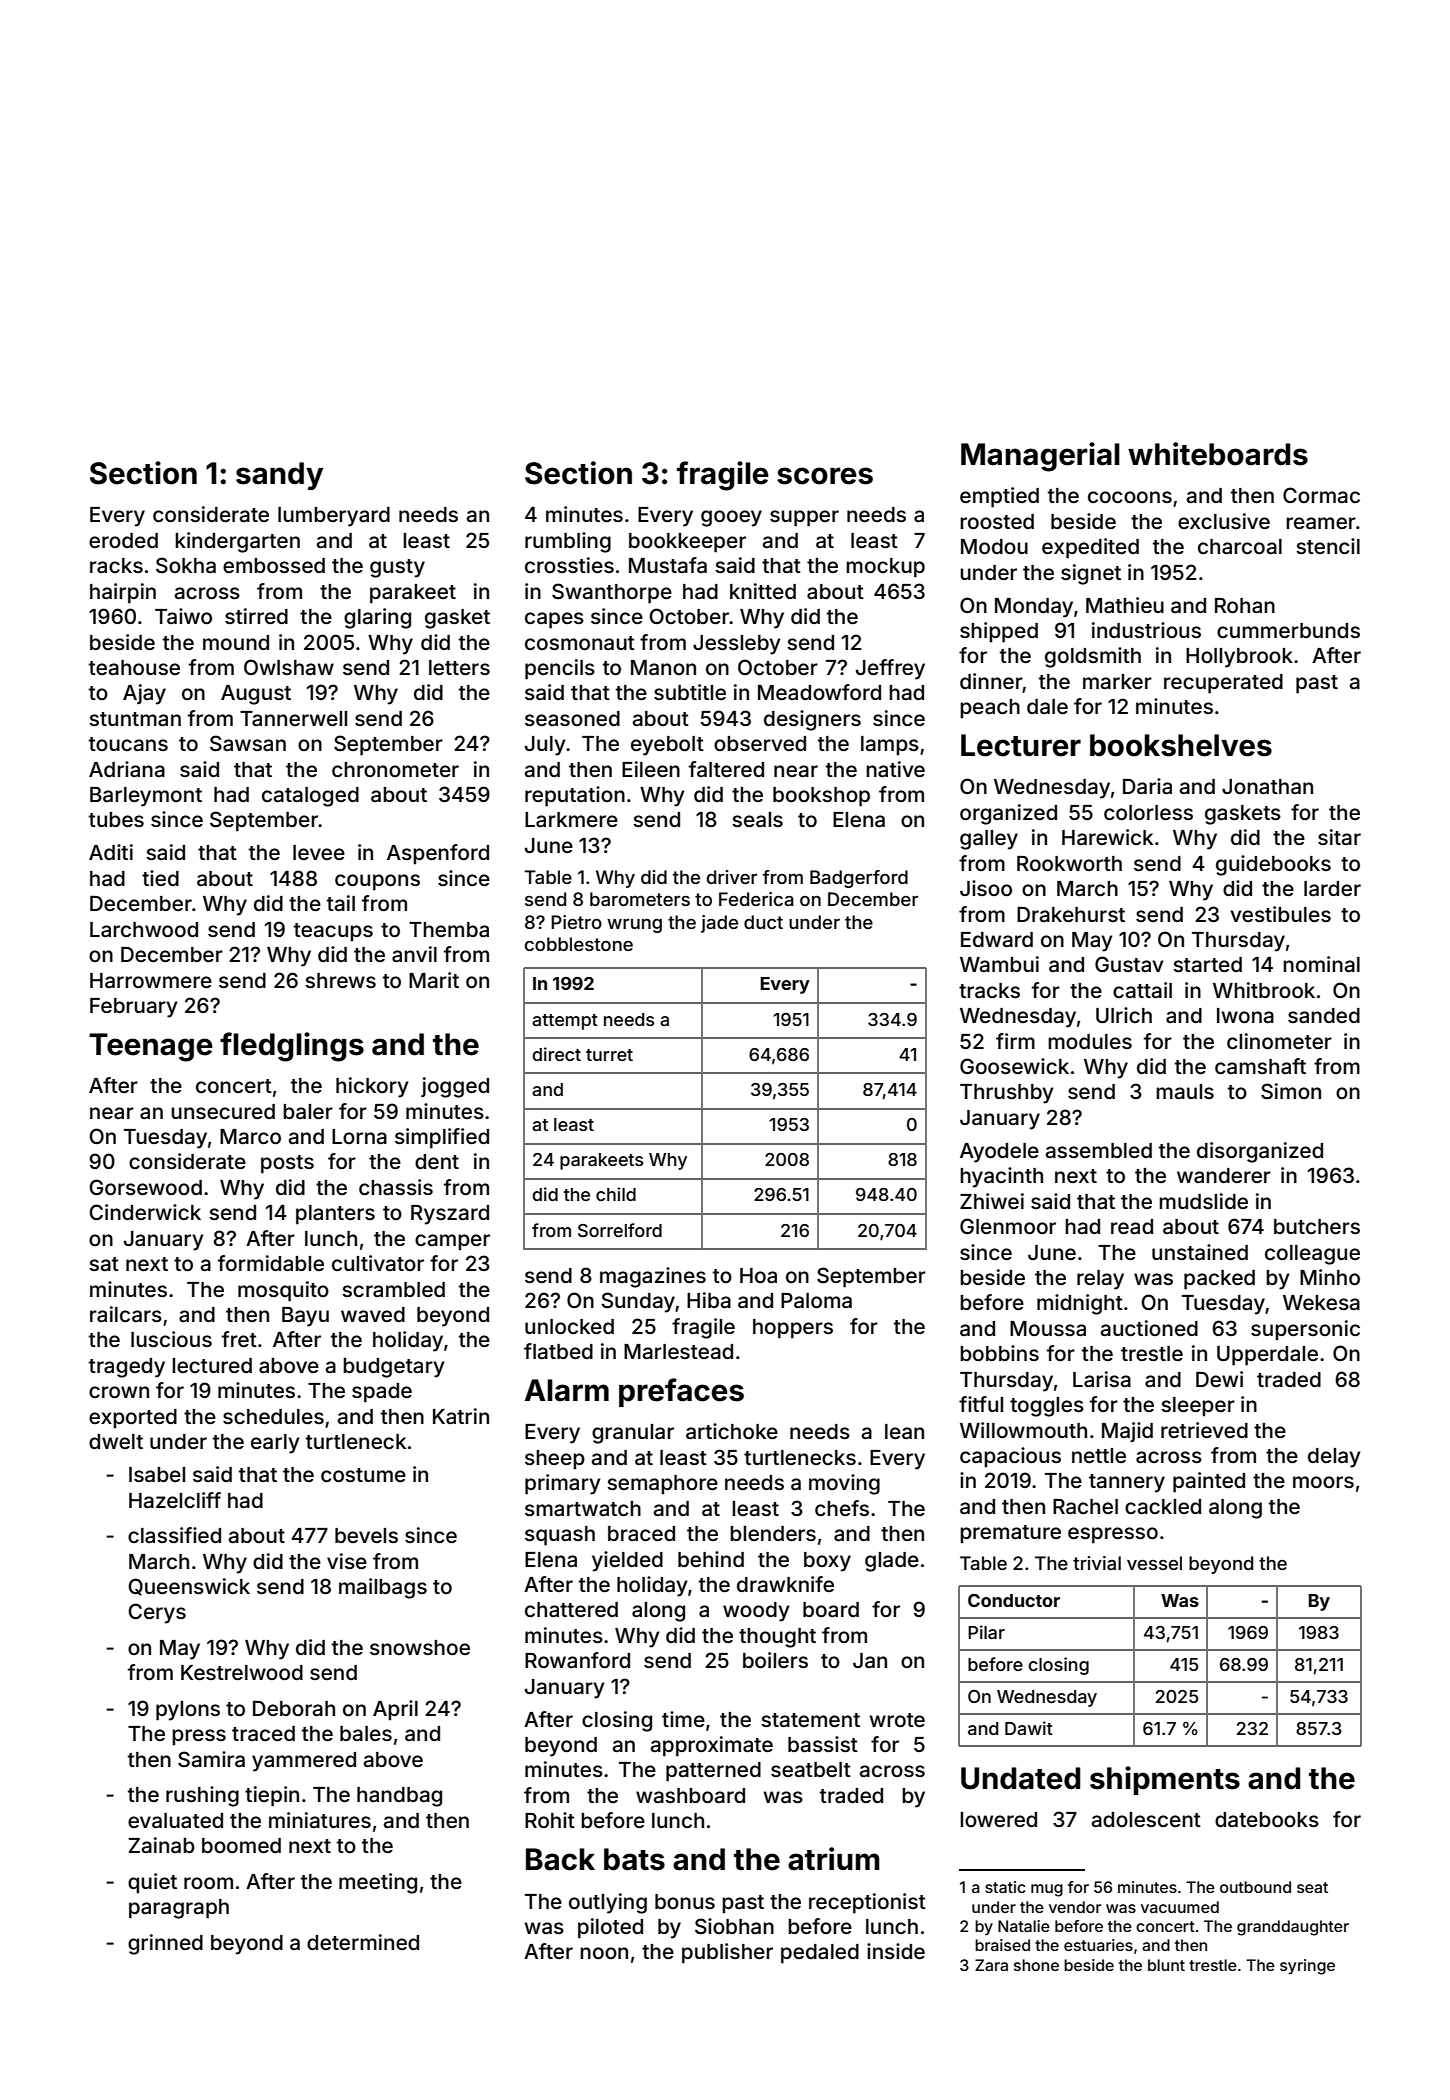 The width and height of the screenshot is (1450, 2100). I want to click on glade, so click(892, 1562).
